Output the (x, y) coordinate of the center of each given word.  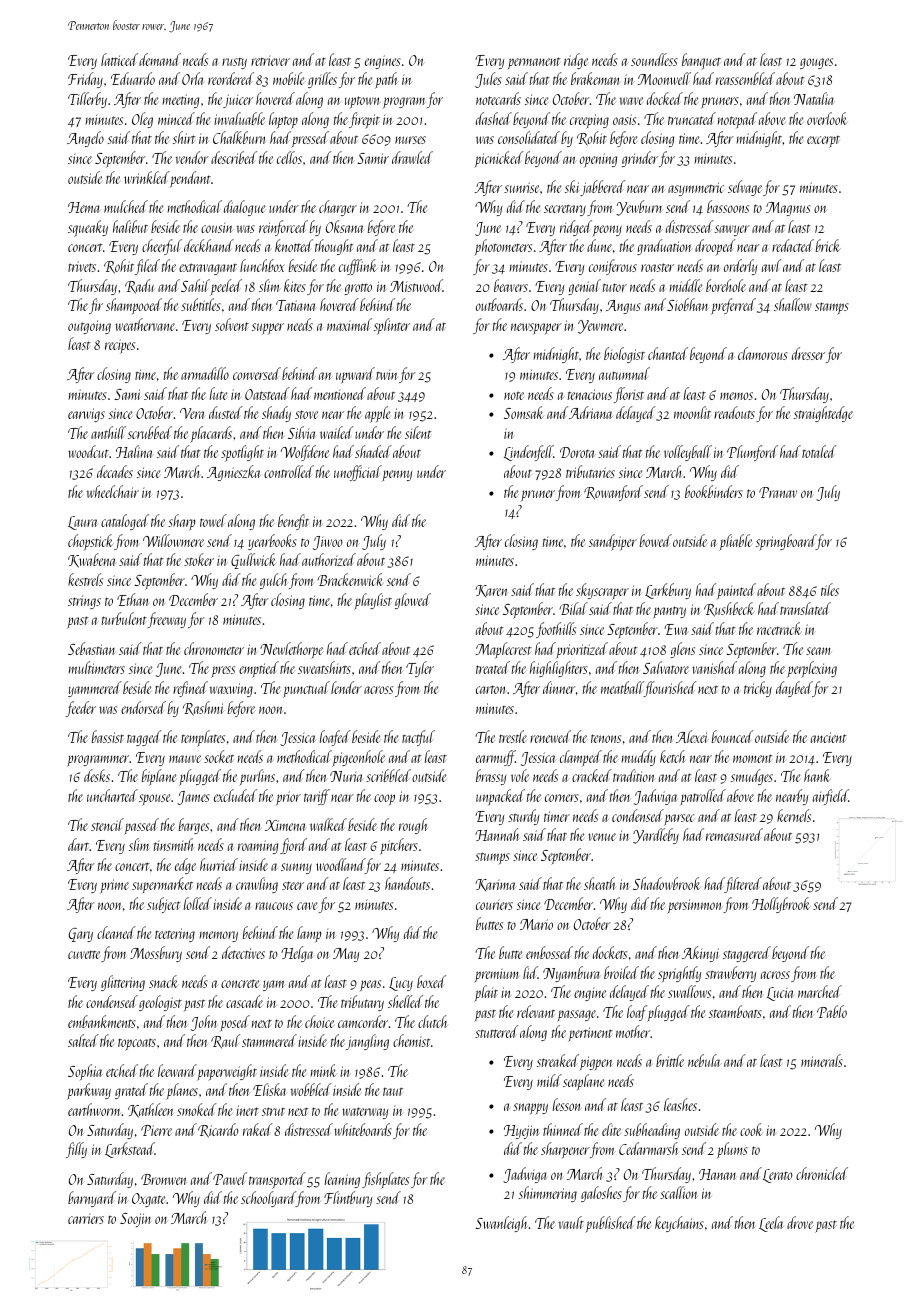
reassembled (745, 78)
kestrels (85, 579)
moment (753, 758)
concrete (240, 983)
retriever (270, 61)
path (386, 80)
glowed (413, 601)
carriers (86, 1219)
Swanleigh (501, 1224)
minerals (822, 1060)
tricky (758, 689)
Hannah (497, 834)
